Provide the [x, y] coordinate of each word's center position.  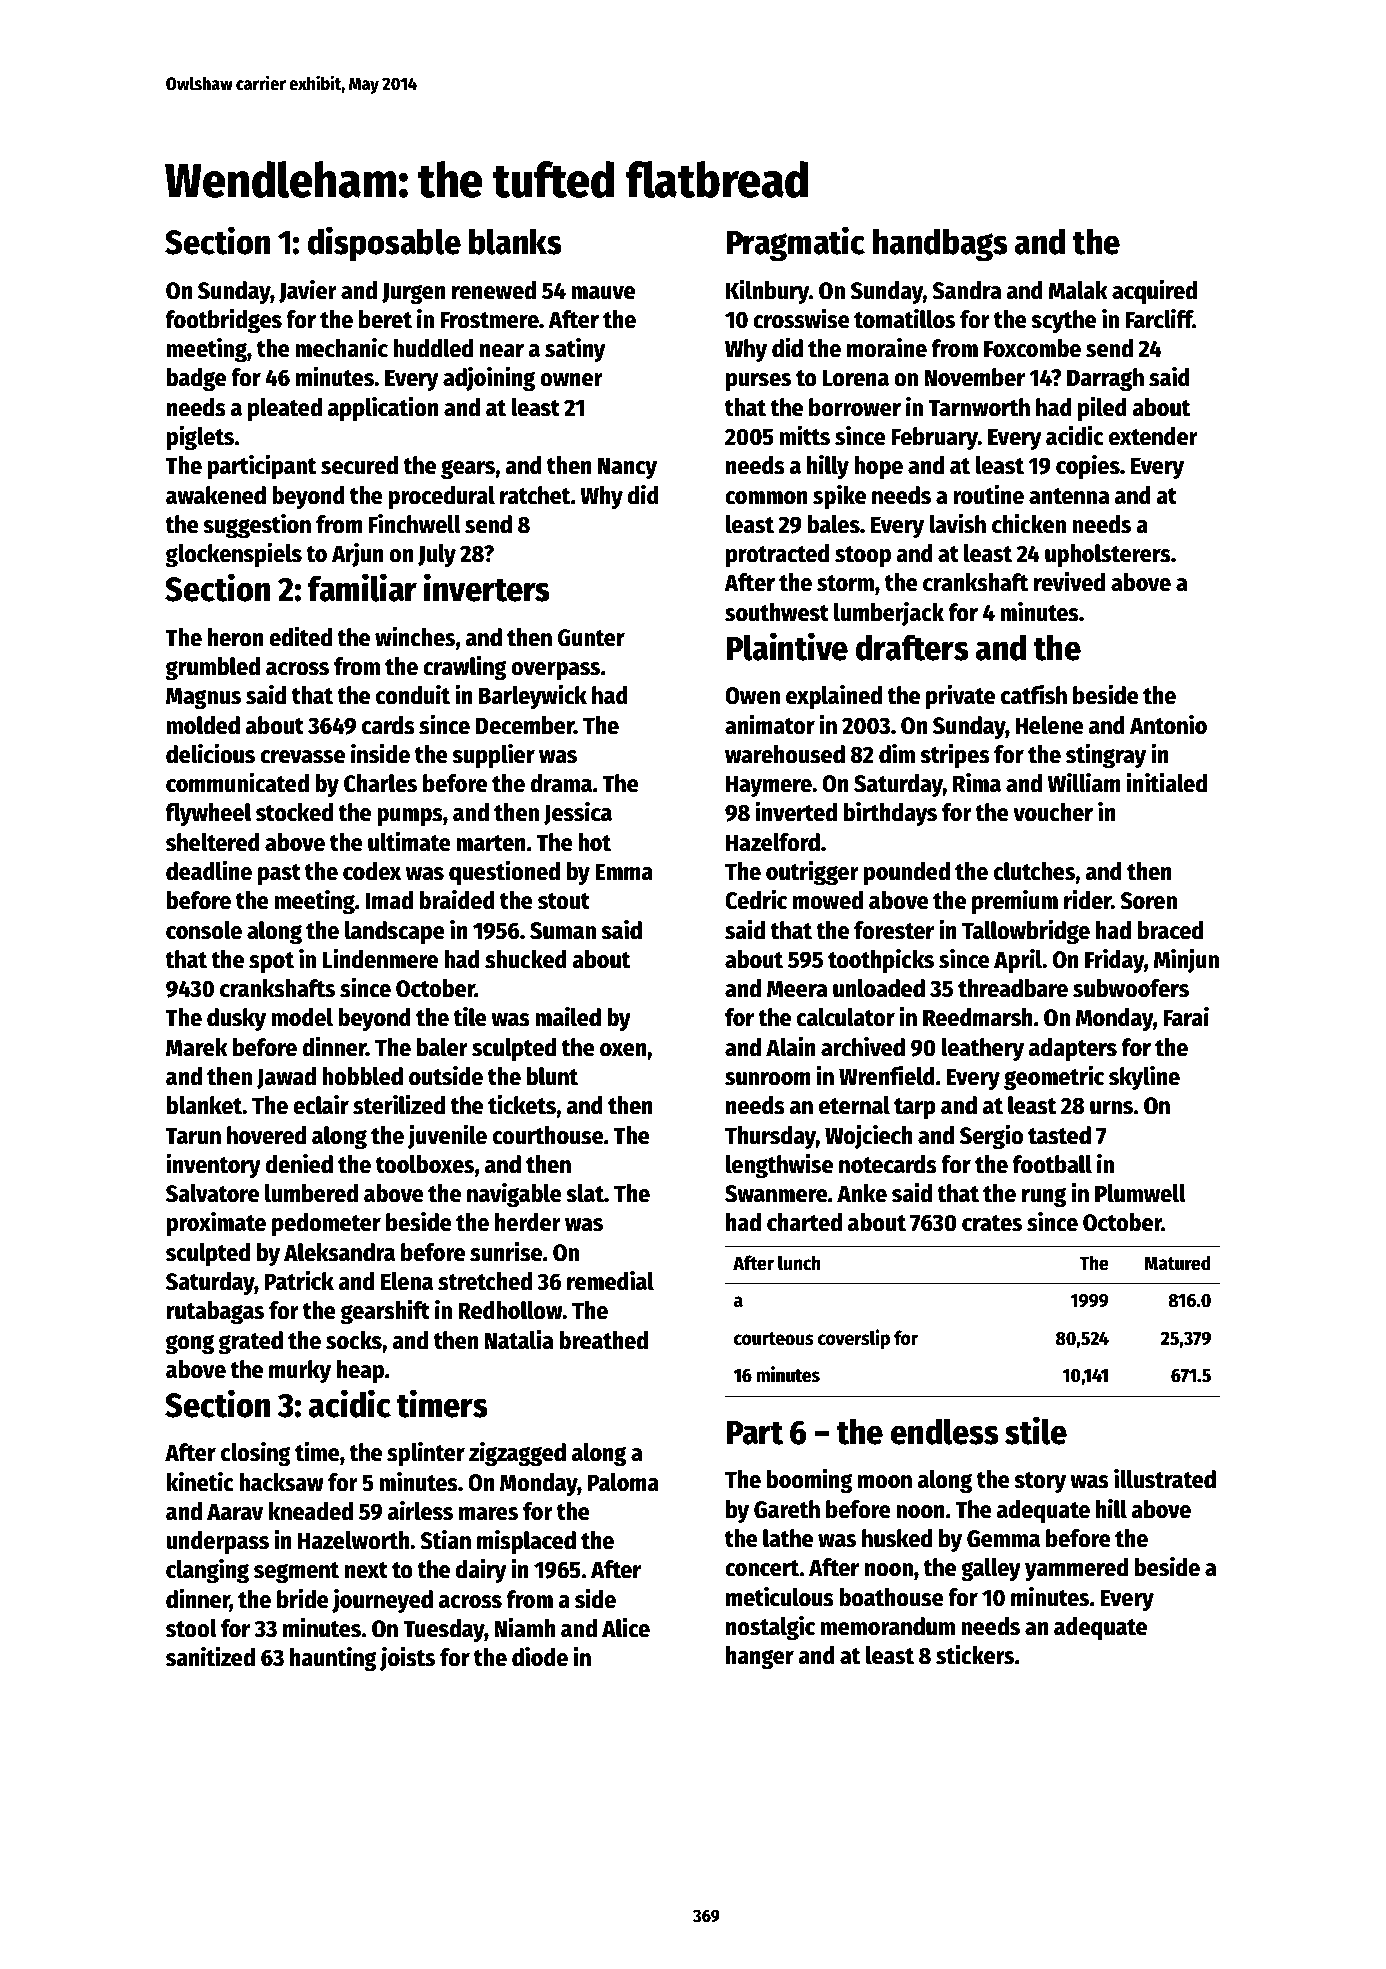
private [960, 696]
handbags [940, 245]
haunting [333, 1659]
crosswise [801, 319]
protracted [777, 555]
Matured [1177, 1263]
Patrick [299, 1280]
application [383, 408]
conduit [413, 694]
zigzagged [517, 1454]
